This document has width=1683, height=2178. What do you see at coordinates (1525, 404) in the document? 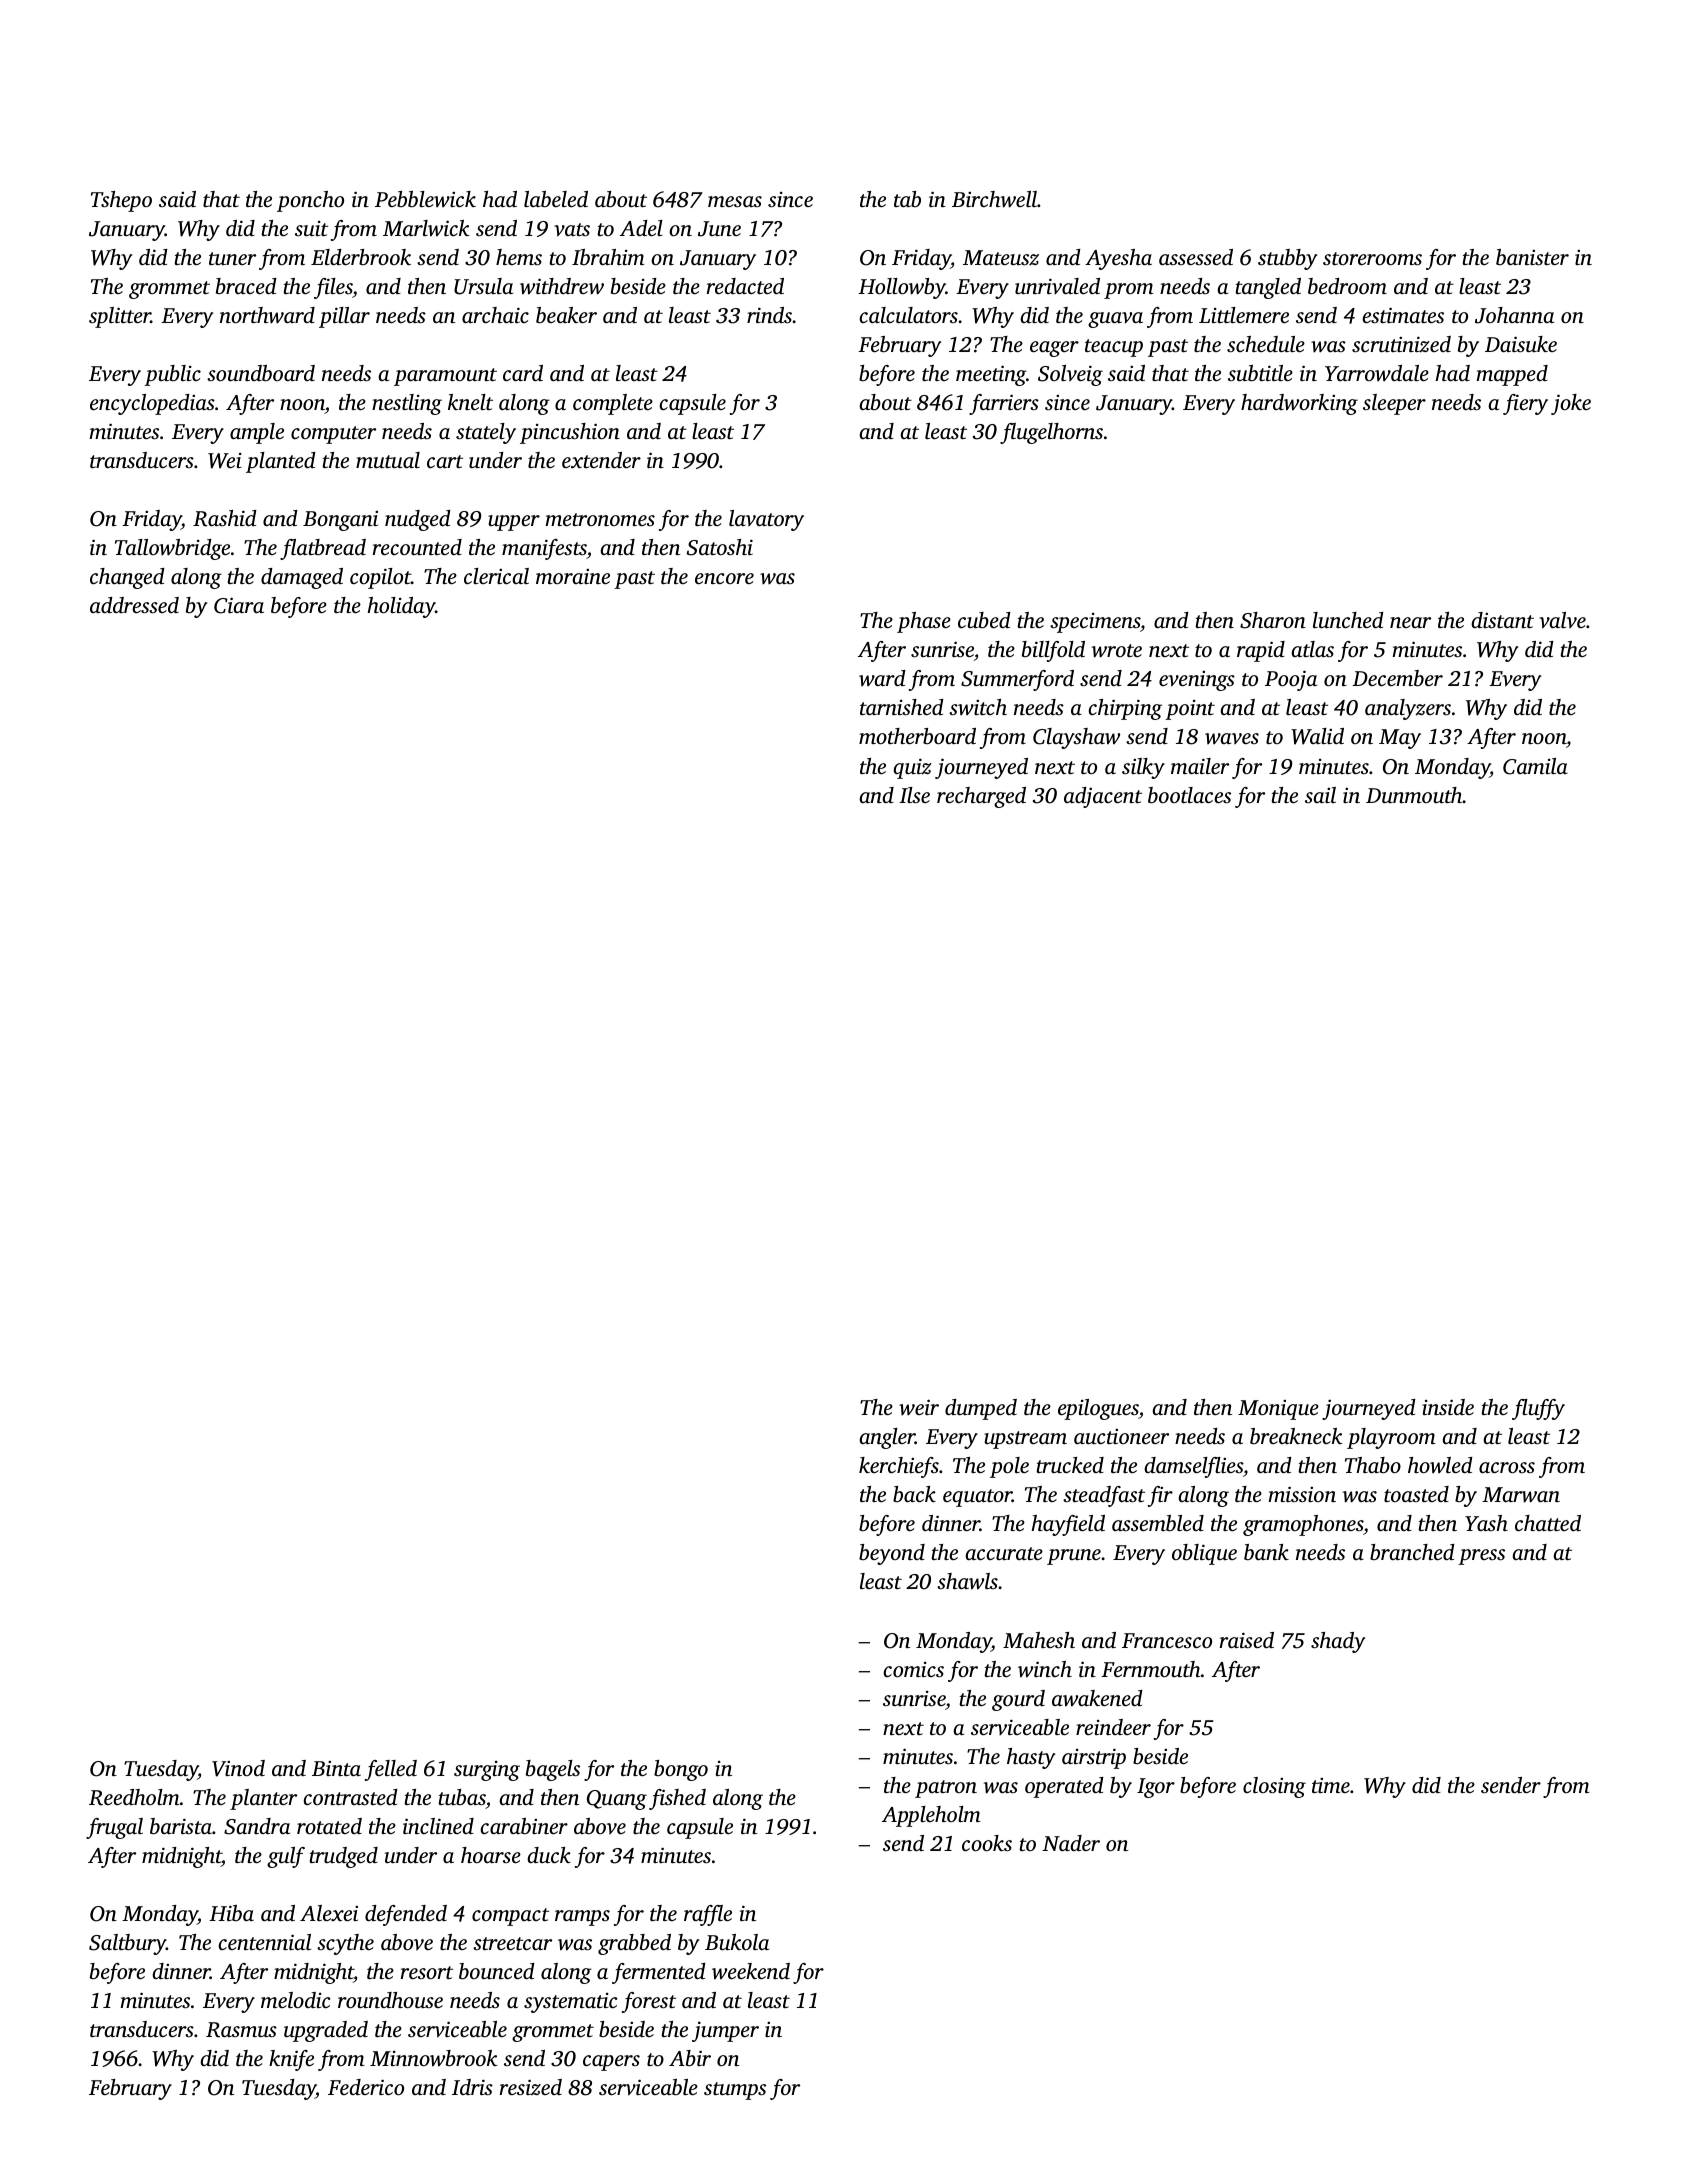
I see `fiery` at bounding box center [1525, 404].
